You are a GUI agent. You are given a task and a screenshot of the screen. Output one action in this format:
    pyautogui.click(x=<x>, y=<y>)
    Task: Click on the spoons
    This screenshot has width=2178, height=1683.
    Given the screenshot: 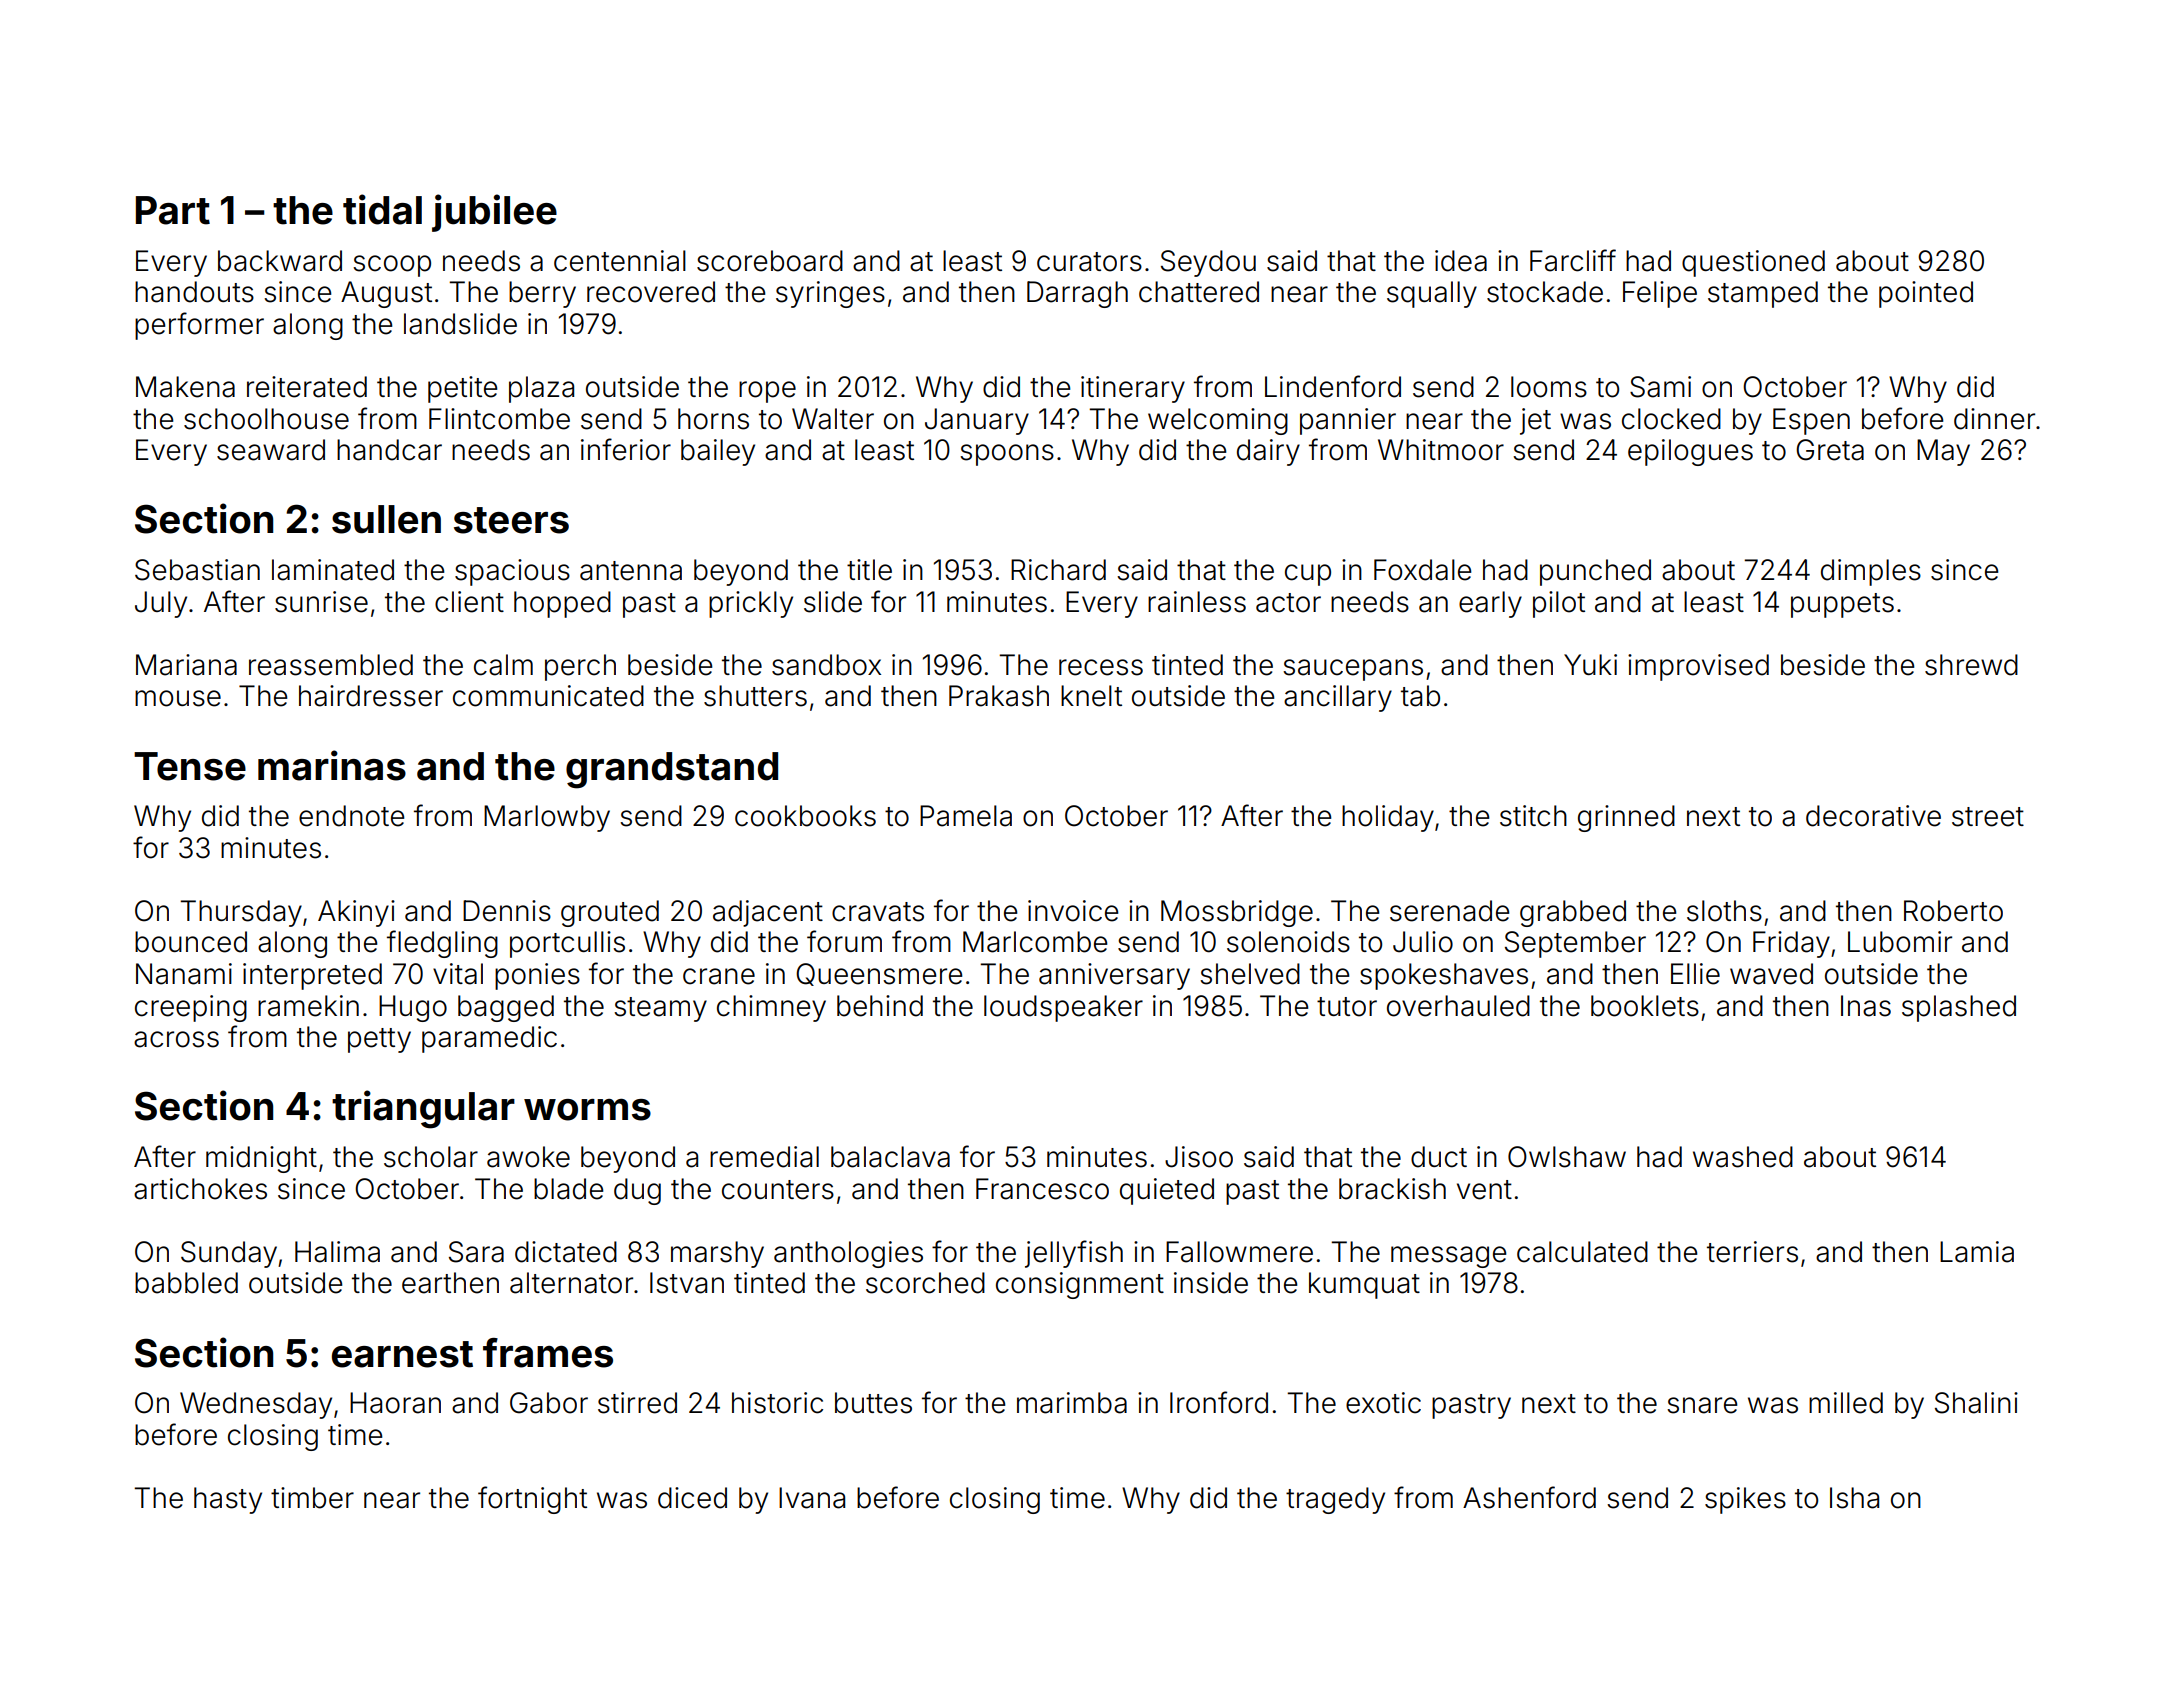 What is the action you would take?
    pyautogui.click(x=1007, y=455)
